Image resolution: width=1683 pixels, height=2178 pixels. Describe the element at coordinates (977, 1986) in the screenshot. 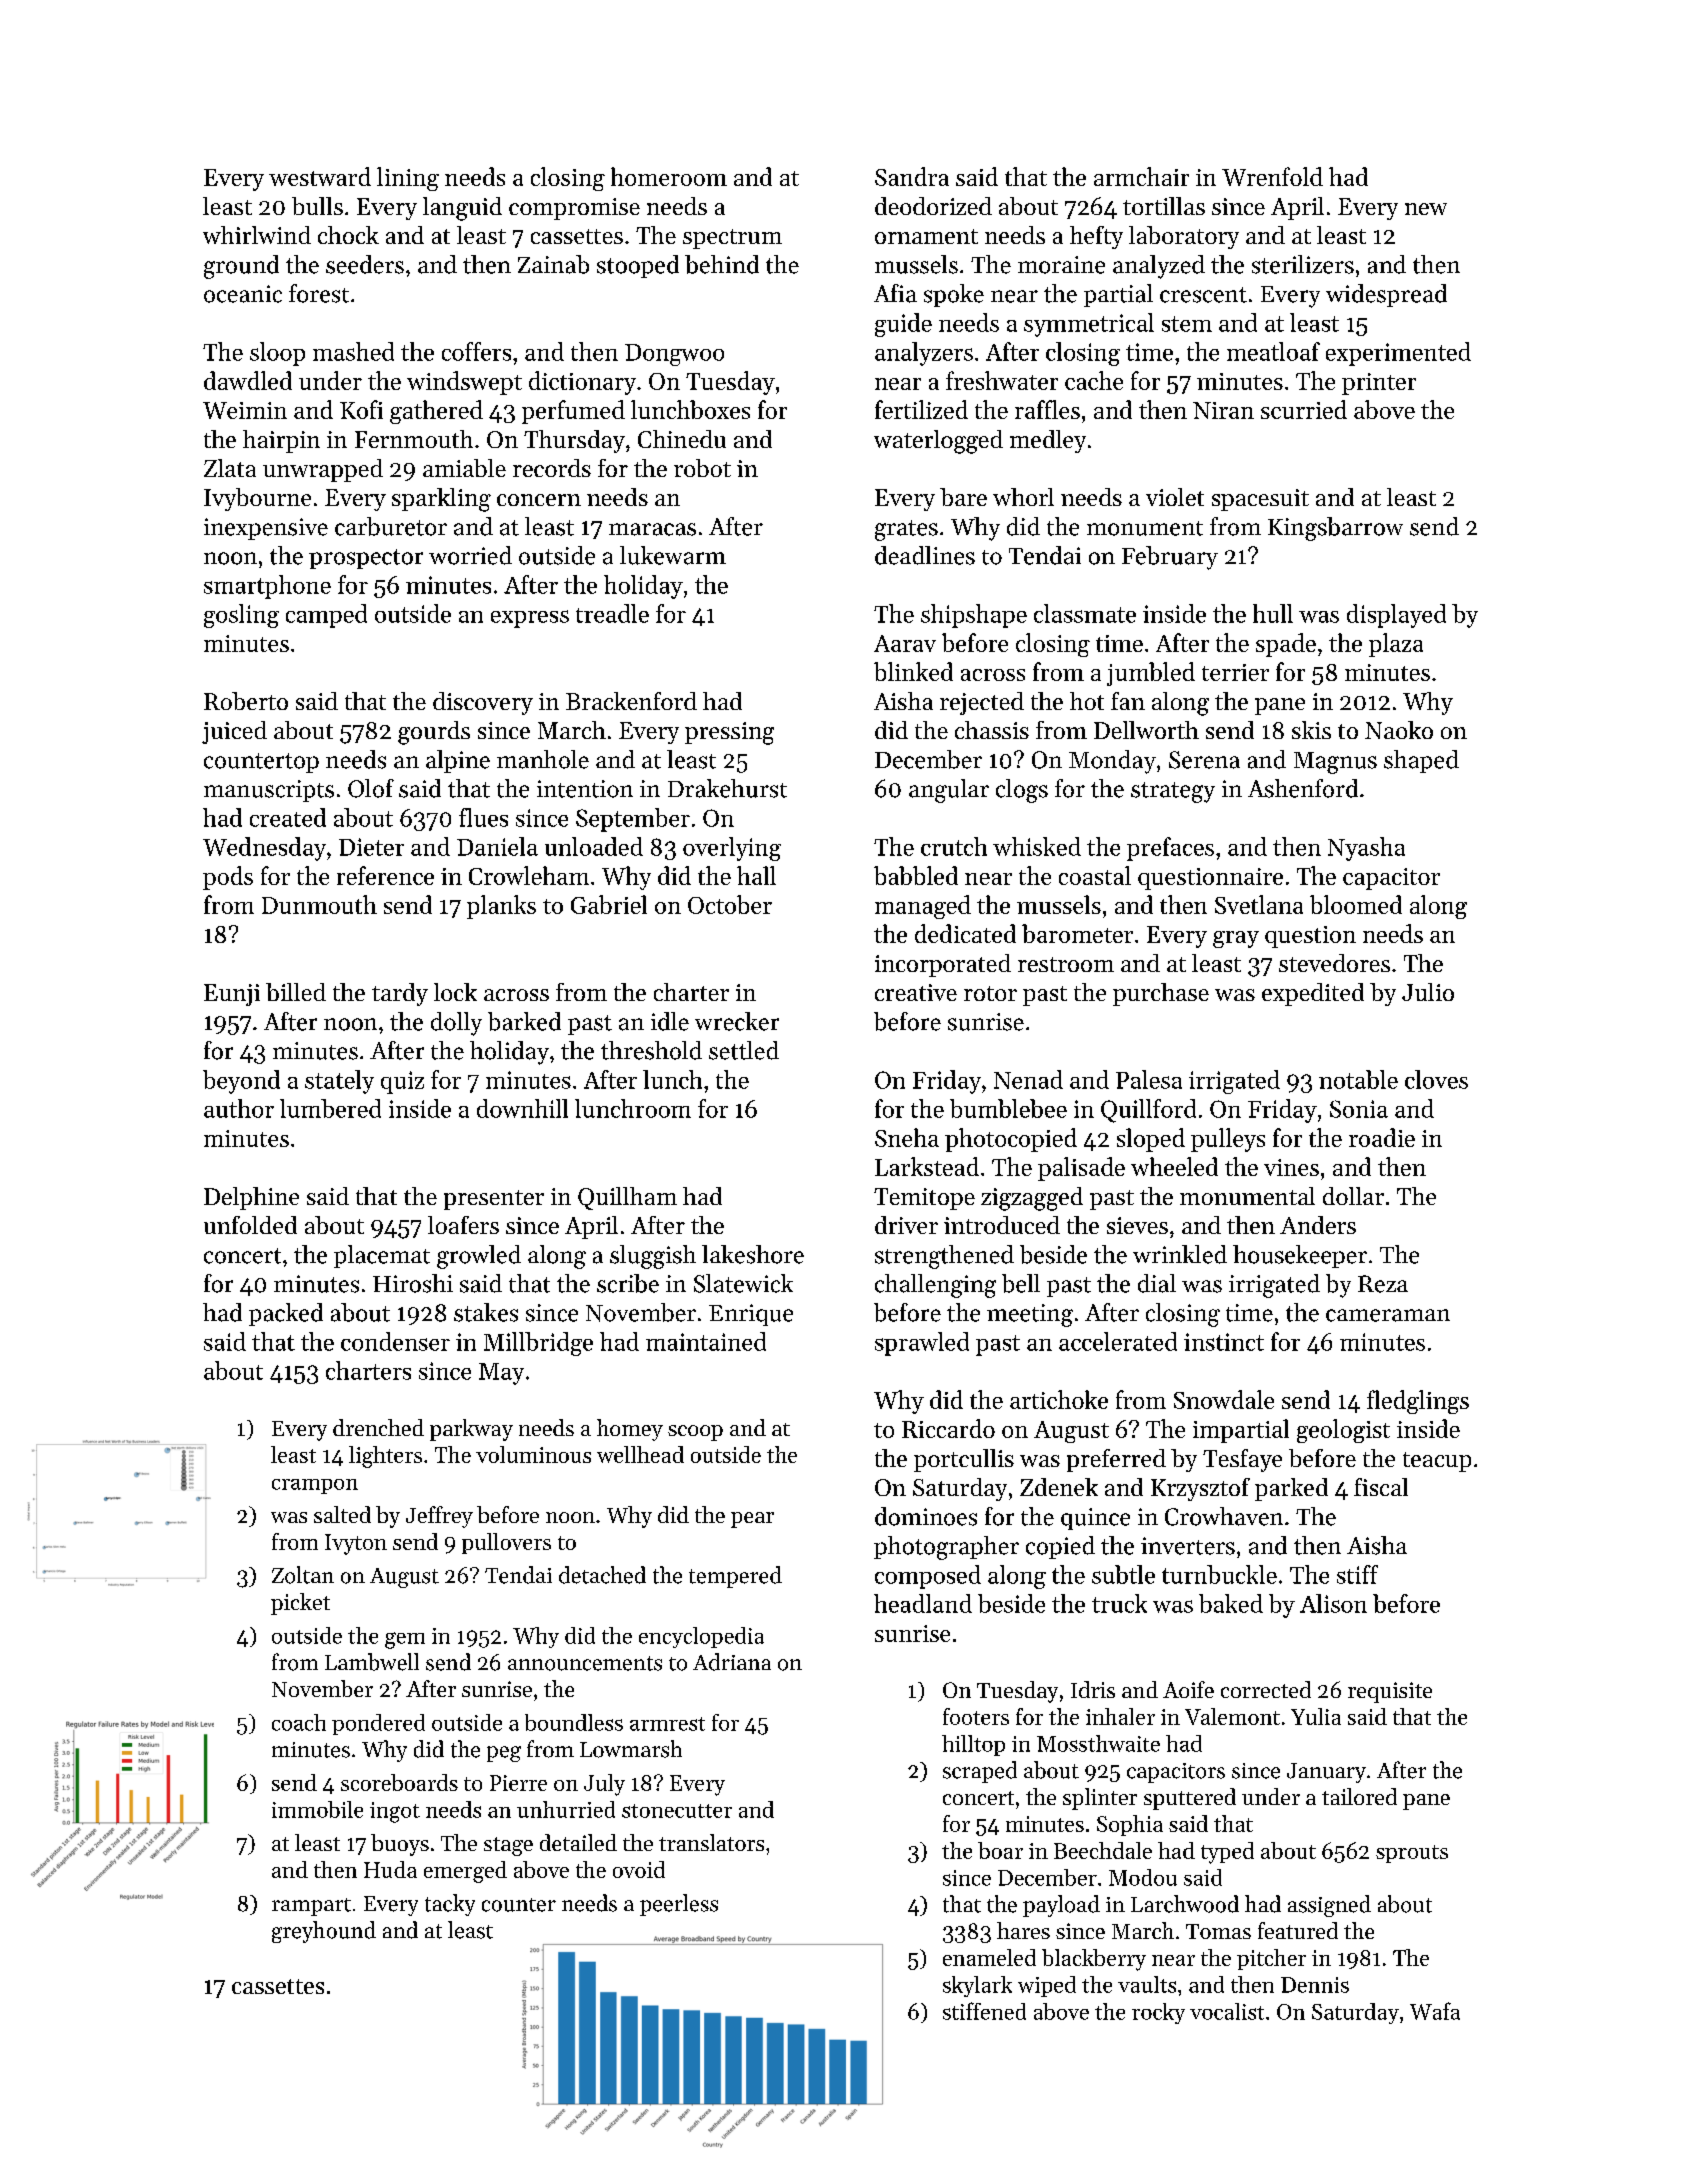

I see `skylark` at that location.
